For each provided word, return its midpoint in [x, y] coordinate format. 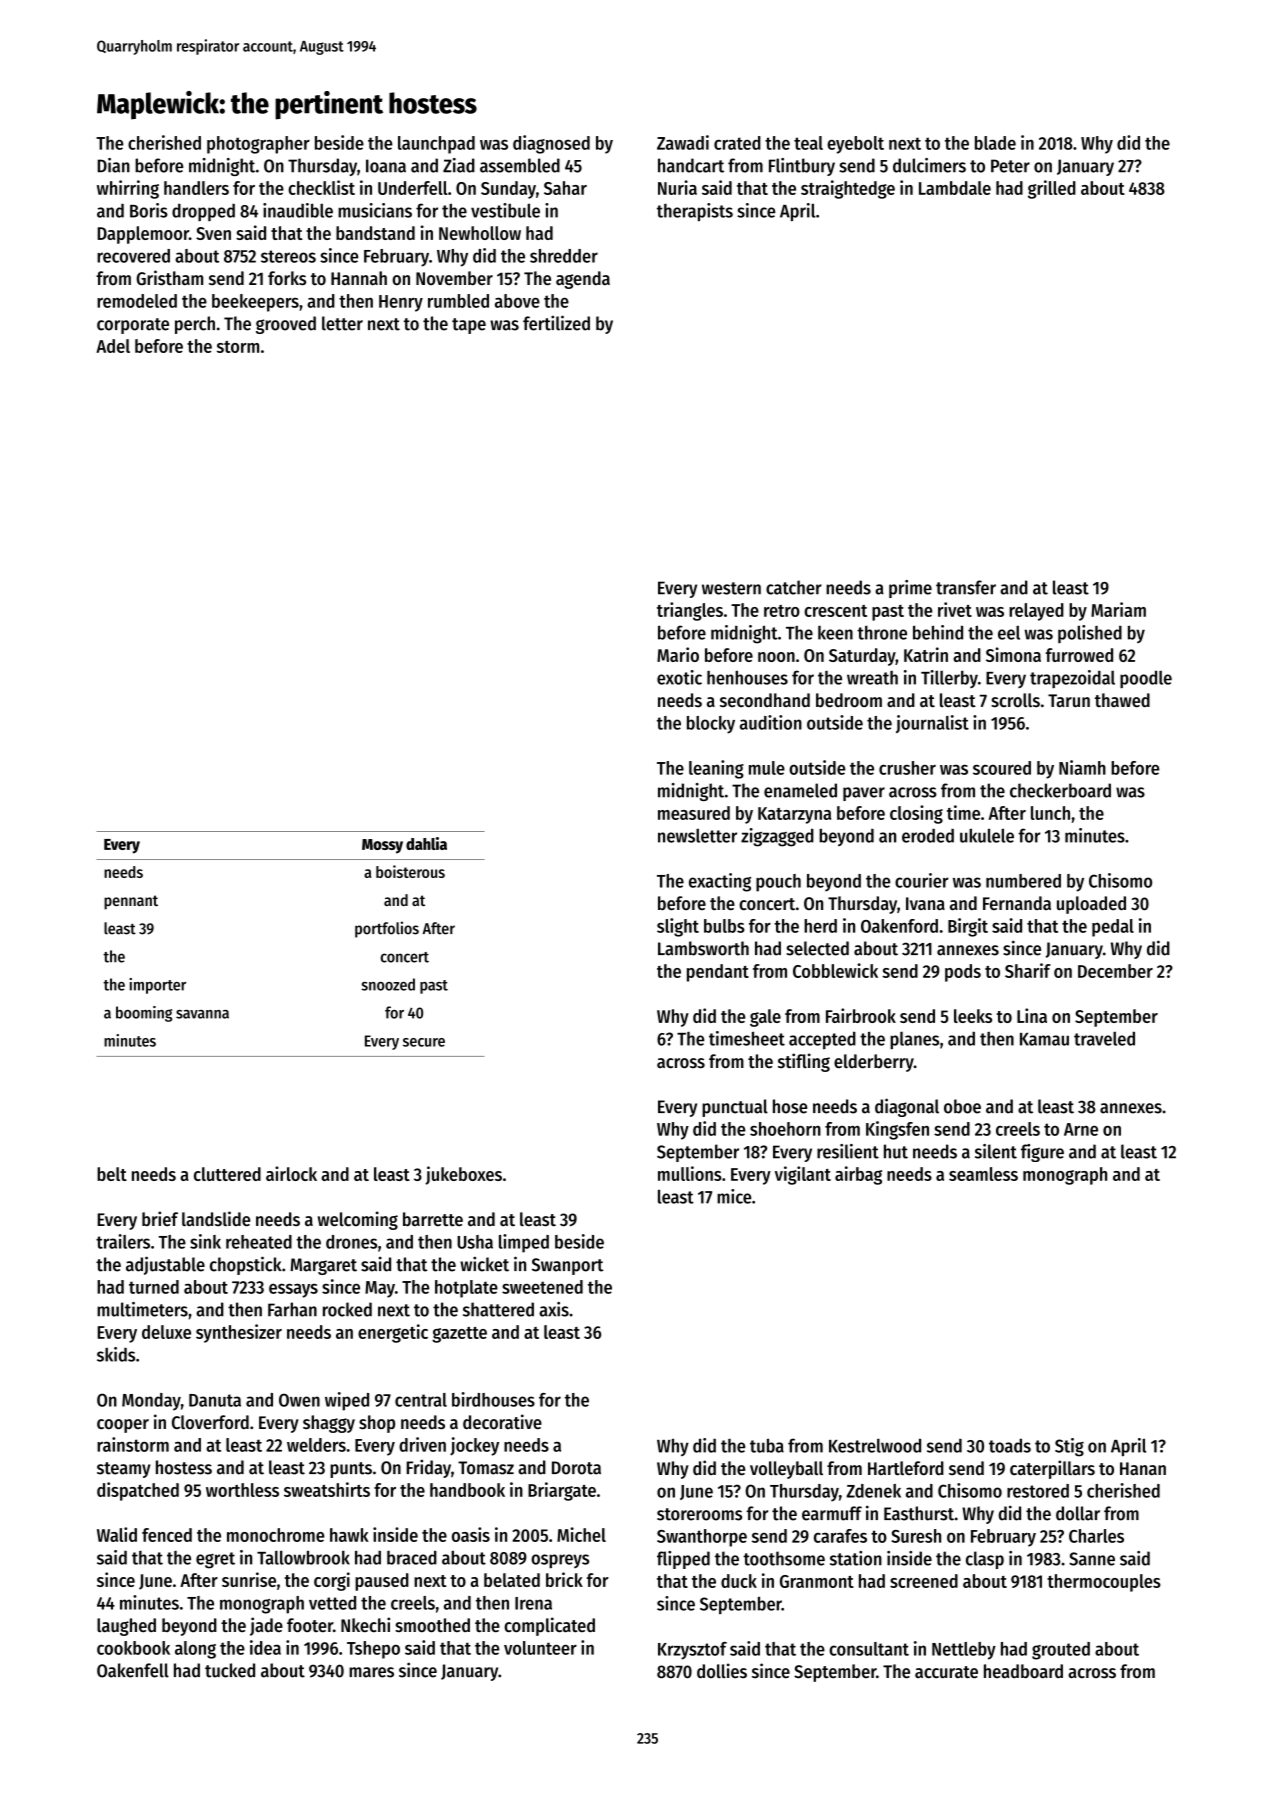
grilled [1052, 189]
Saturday [862, 657]
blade [995, 143]
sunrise [249, 1579]
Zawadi [683, 142]
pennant [131, 902]
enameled [800, 790]
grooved [286, 325]
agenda [583, 280]
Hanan [1143, 1468]
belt [112, 1174]
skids [116, 1354]
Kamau [1044, 1039]
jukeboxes [463, 1175]
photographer [258, 145]
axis [554, 1309]
